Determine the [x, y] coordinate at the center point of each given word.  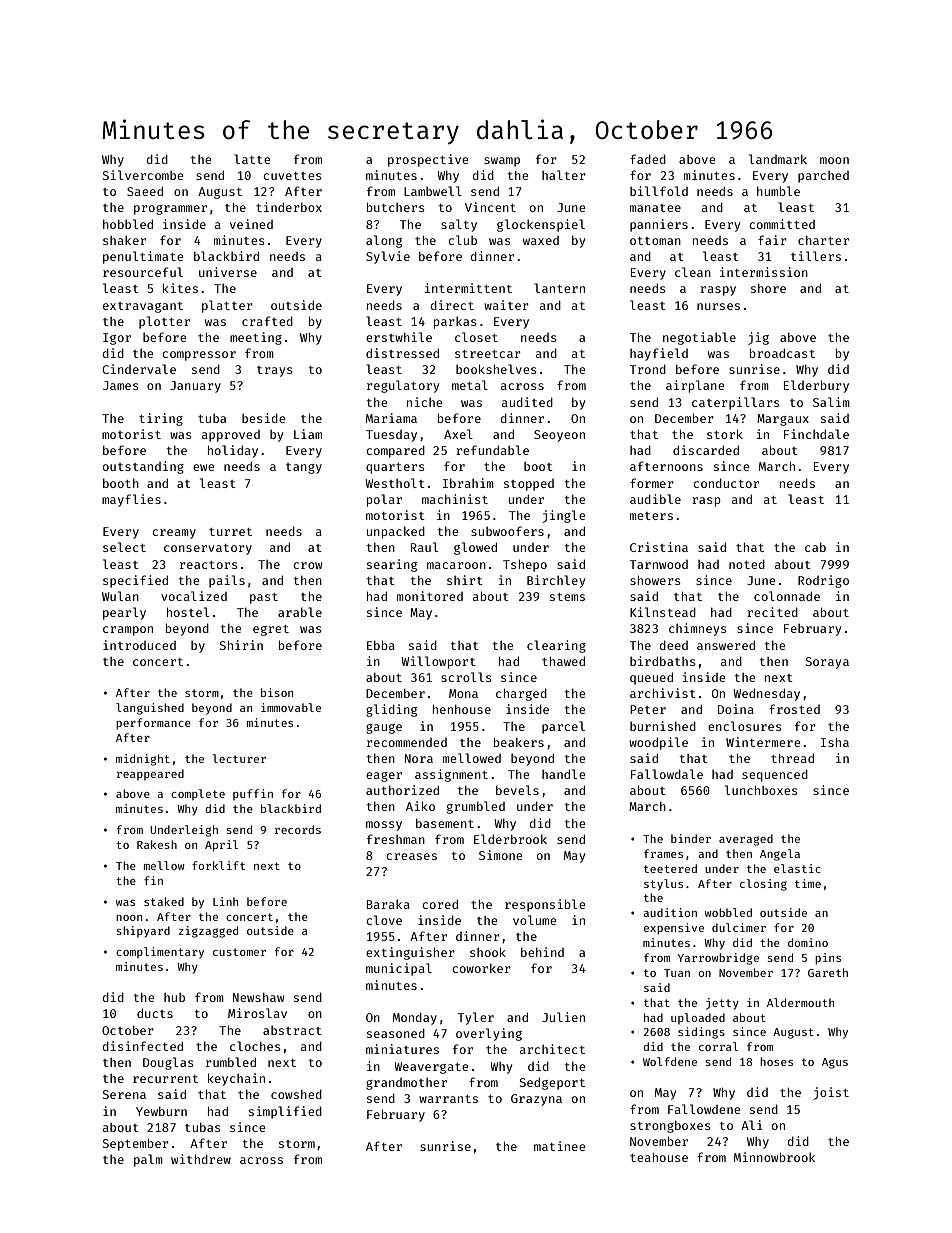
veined [251, 224]
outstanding [143, 467]
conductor [726, 483]
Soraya [827, 663]
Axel [458, 434]
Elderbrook [510, 839]
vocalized [194, 596]
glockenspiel [541, 225]
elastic [797, 868]
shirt [465, 580]
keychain [236, 1079]
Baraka [388, 904]
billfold [659, 191]
